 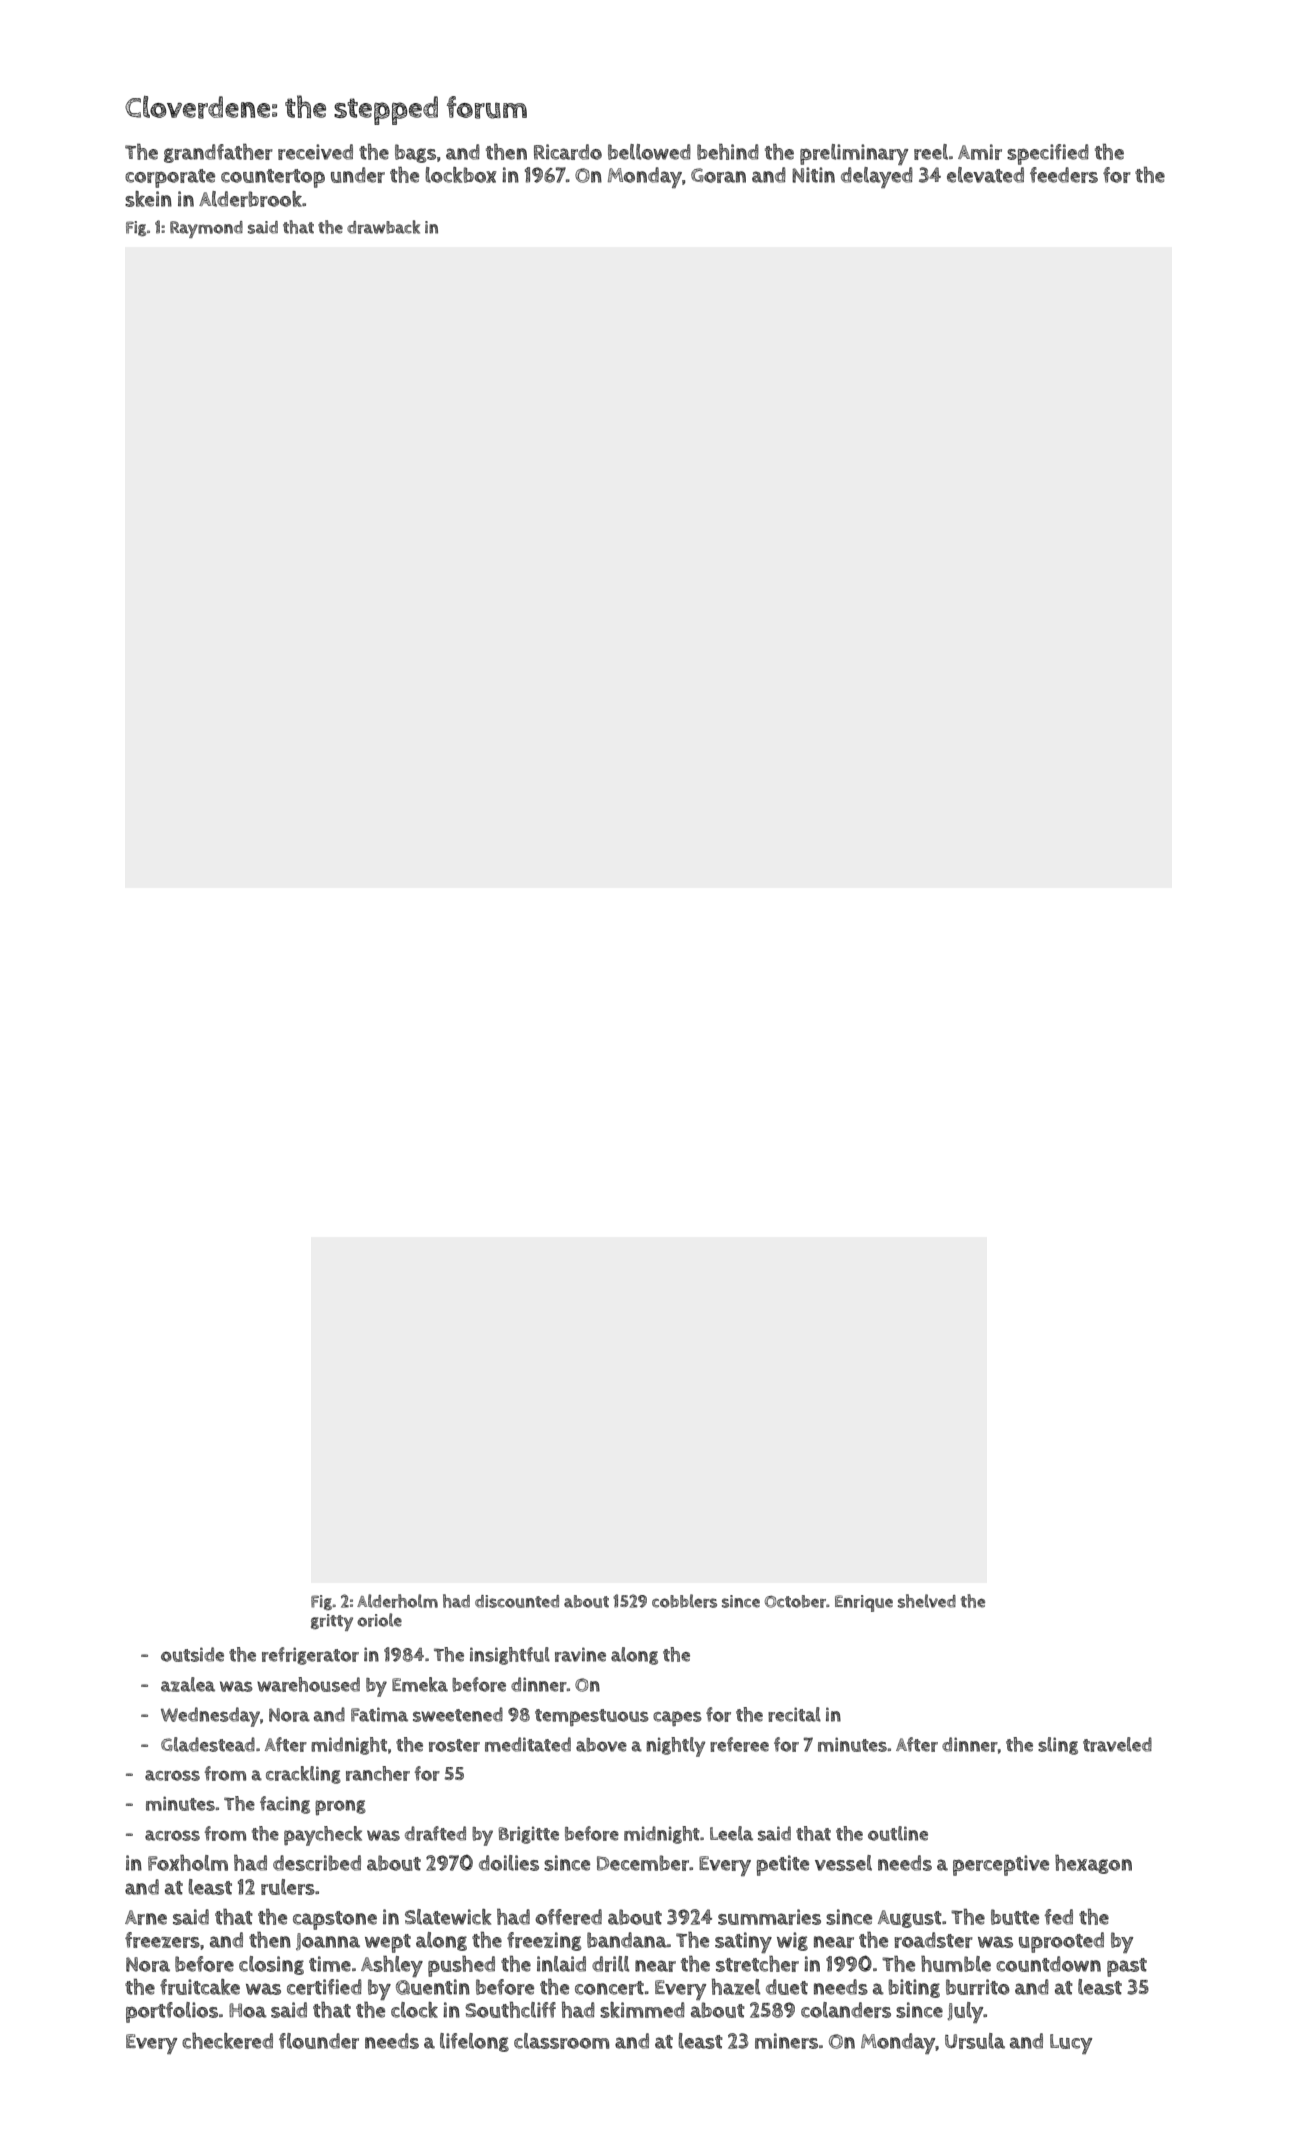 I want to click on above, so click(x=601, y=1745).
